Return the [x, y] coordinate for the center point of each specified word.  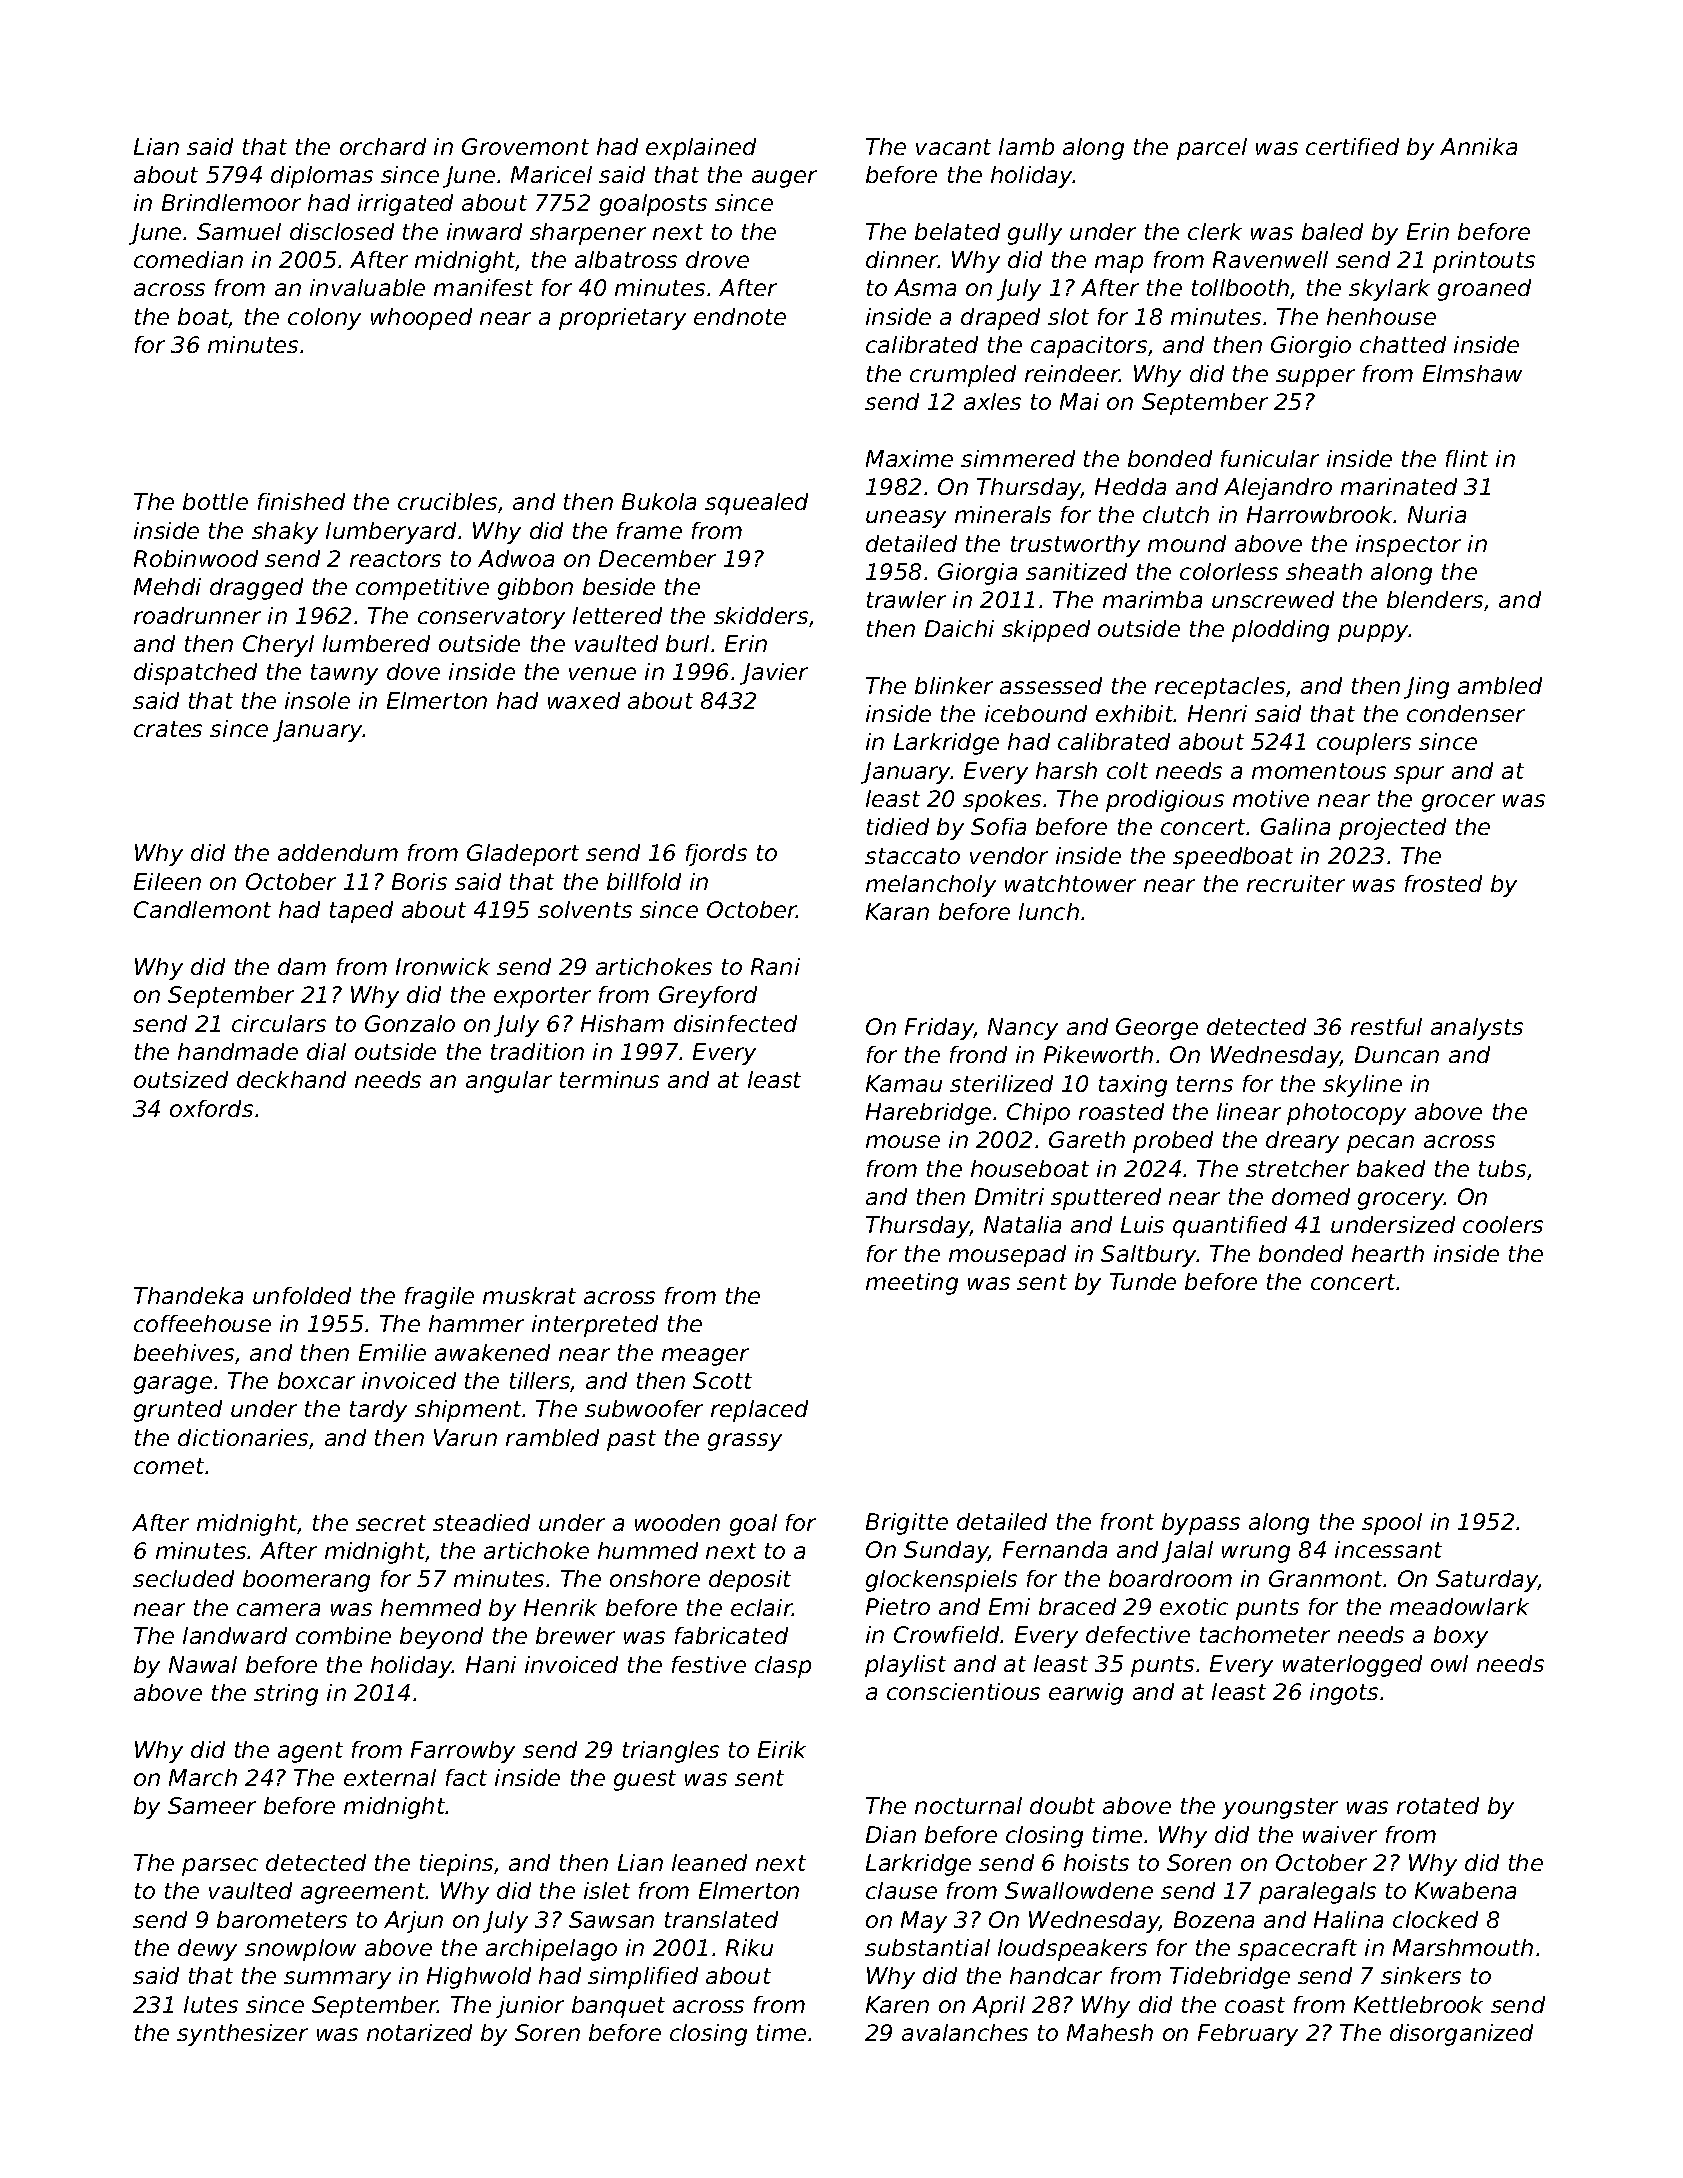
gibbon [535, 589]
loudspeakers [1072, 1950]
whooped [421, 319]
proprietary [622, 319]
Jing [1426, 688]
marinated [1399, 486]
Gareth [1087, 1139]
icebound [1036, 713]
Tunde [1143, 1281]
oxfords [211, 1108]
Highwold [479, 1978]
